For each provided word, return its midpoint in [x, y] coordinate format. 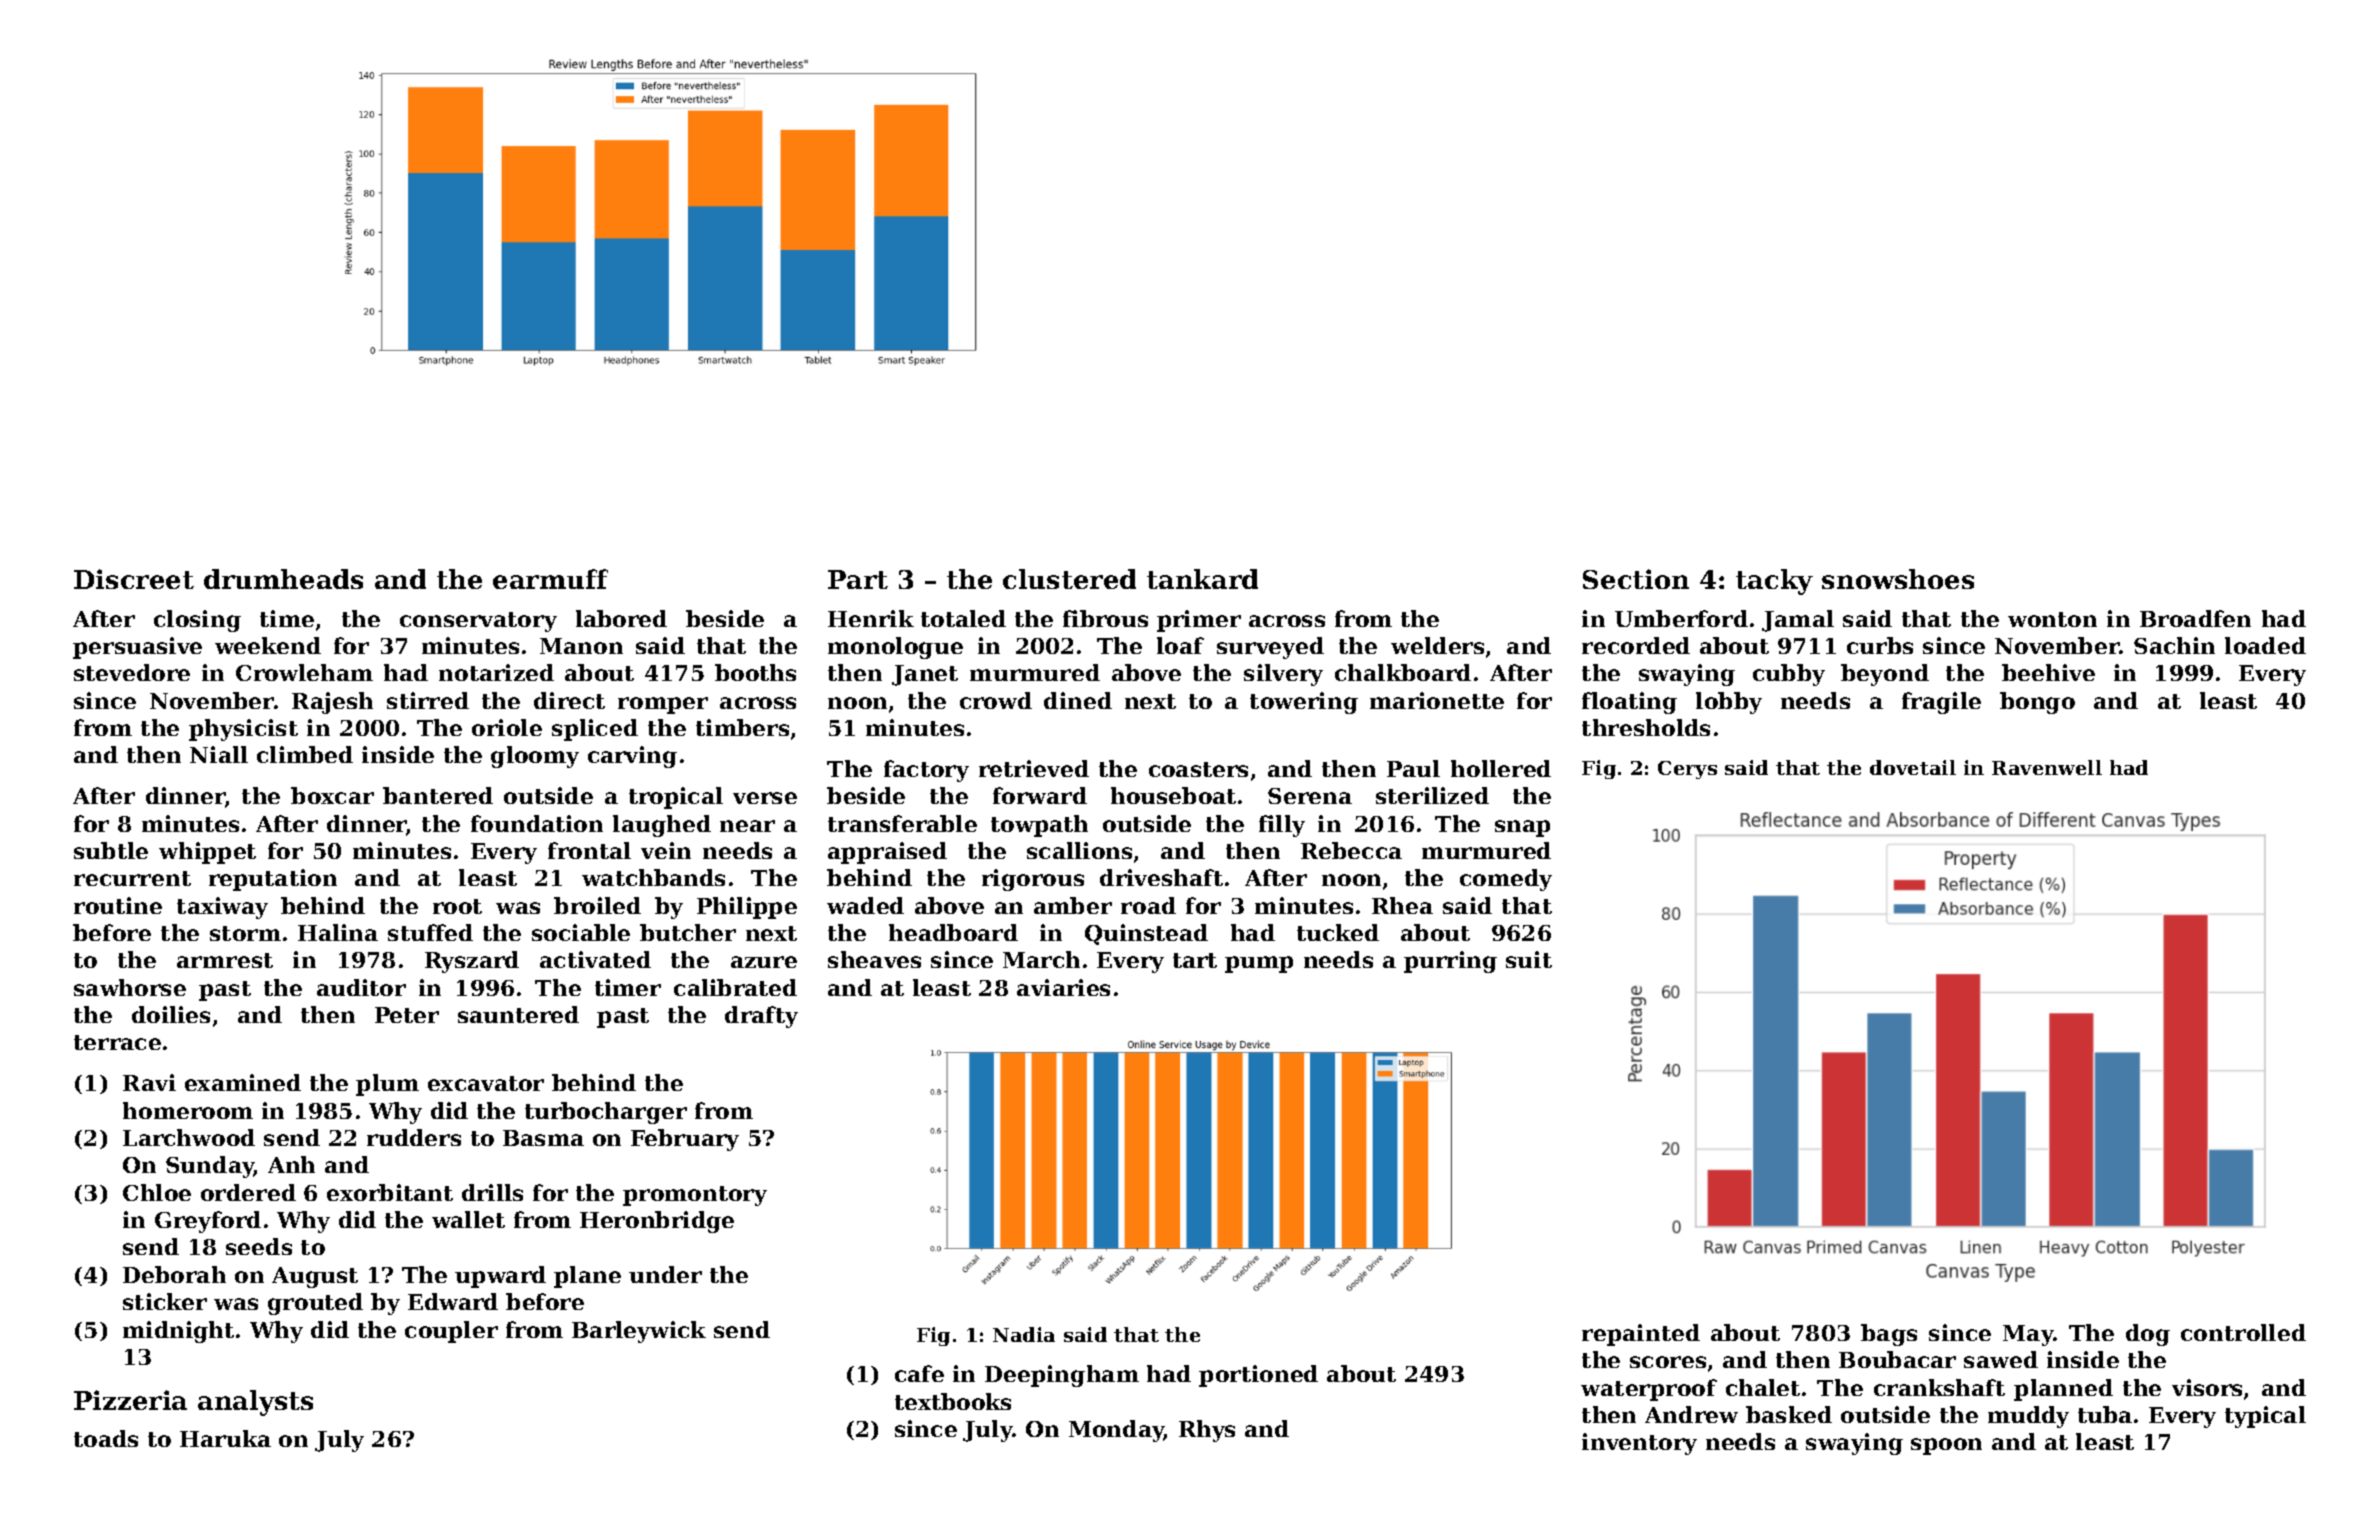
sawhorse [130, 987]
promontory [695, 1196]
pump [1259, 964]
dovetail [1913, 767]
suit [1529, 959]
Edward [453, 1301]
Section [1636, 579]
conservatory [478, 622]
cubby [1789, 675]
